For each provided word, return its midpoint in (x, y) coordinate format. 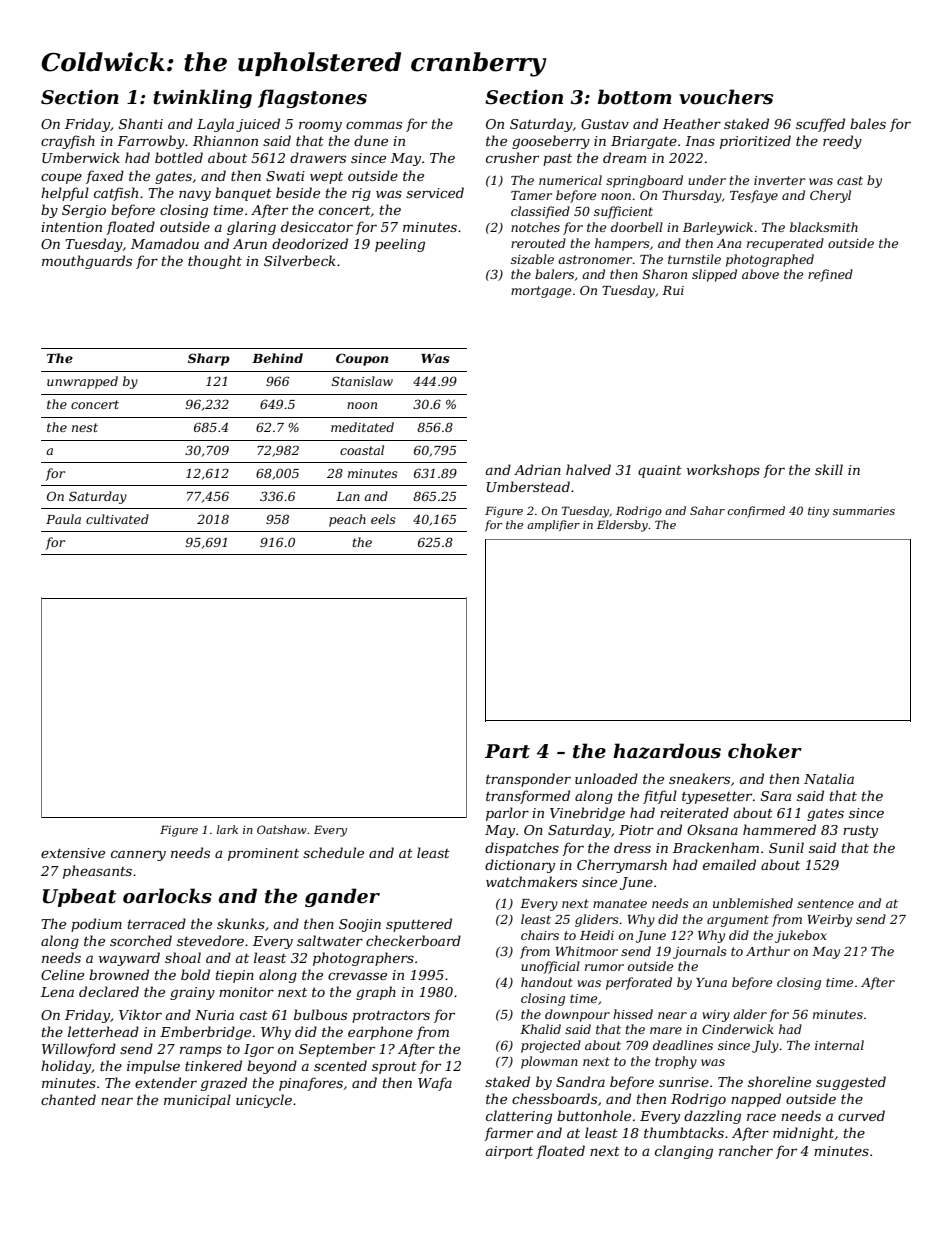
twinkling (202, 98)
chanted (68, 1099)
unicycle (264, 1101)
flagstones (312, 98)
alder (750, 1014)
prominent (263, 854)
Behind (277, 358)
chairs (540, 935)
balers (554, 274)
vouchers (726, 97)
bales (868, 123)
